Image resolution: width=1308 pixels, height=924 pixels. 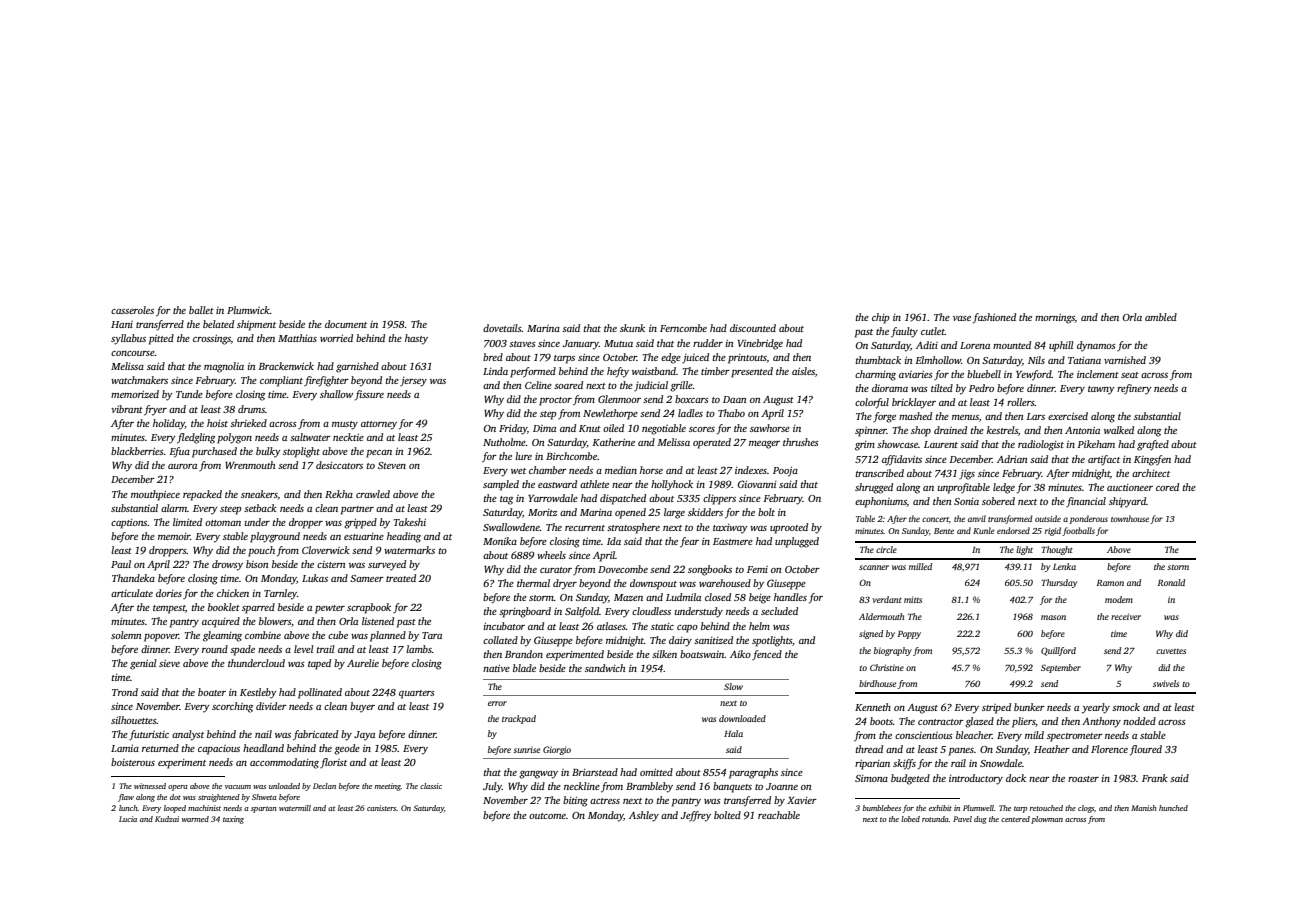 I want to click on pliers, so click(x=1024, y=722).
